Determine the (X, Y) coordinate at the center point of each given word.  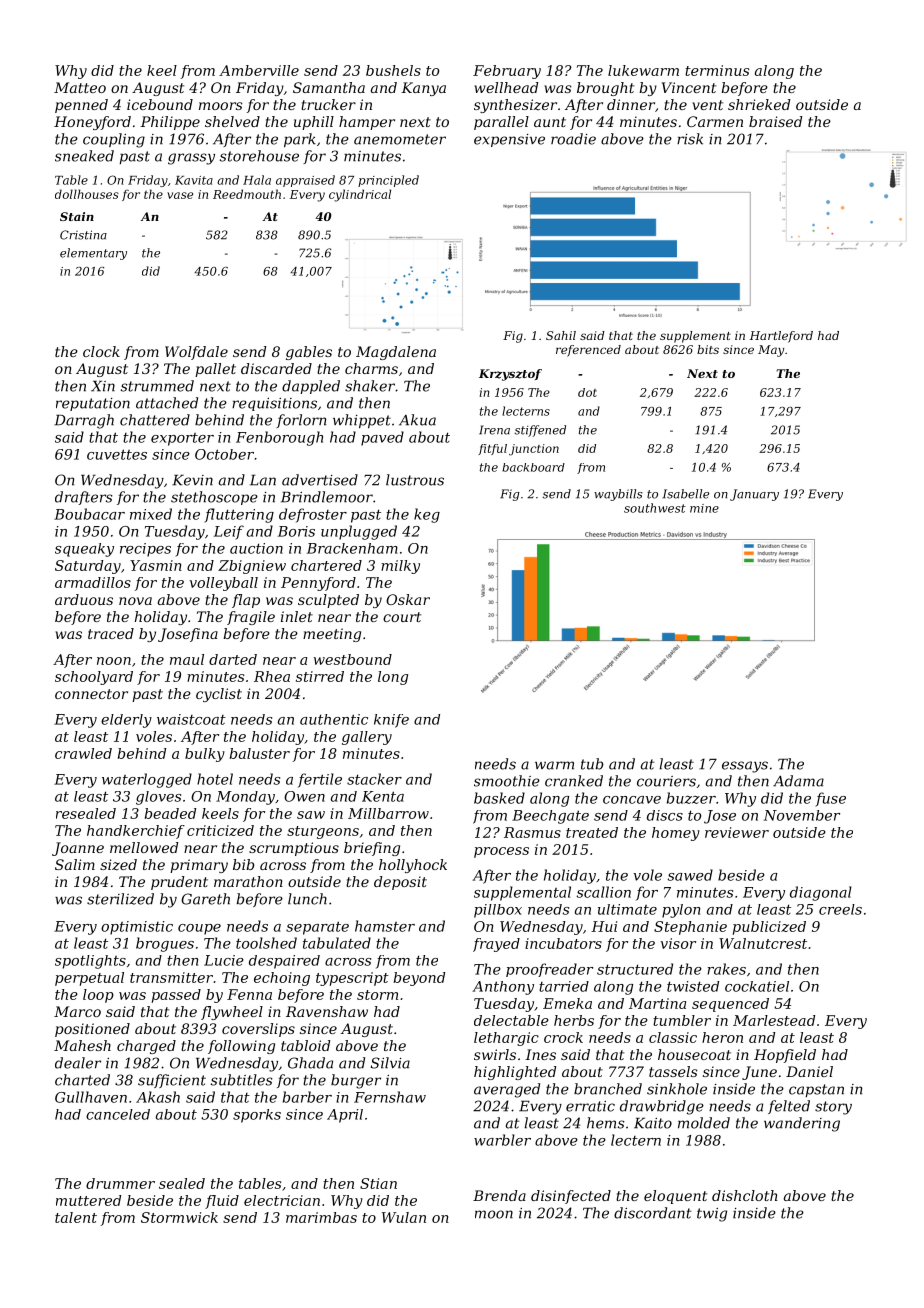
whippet (362, 421)
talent (76, 1217)
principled (388, 181)
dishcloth (745, 1195)
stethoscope (214, 498)
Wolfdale (196, 353)
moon (494, 1214)
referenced (588, 351)
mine (704, 508)
